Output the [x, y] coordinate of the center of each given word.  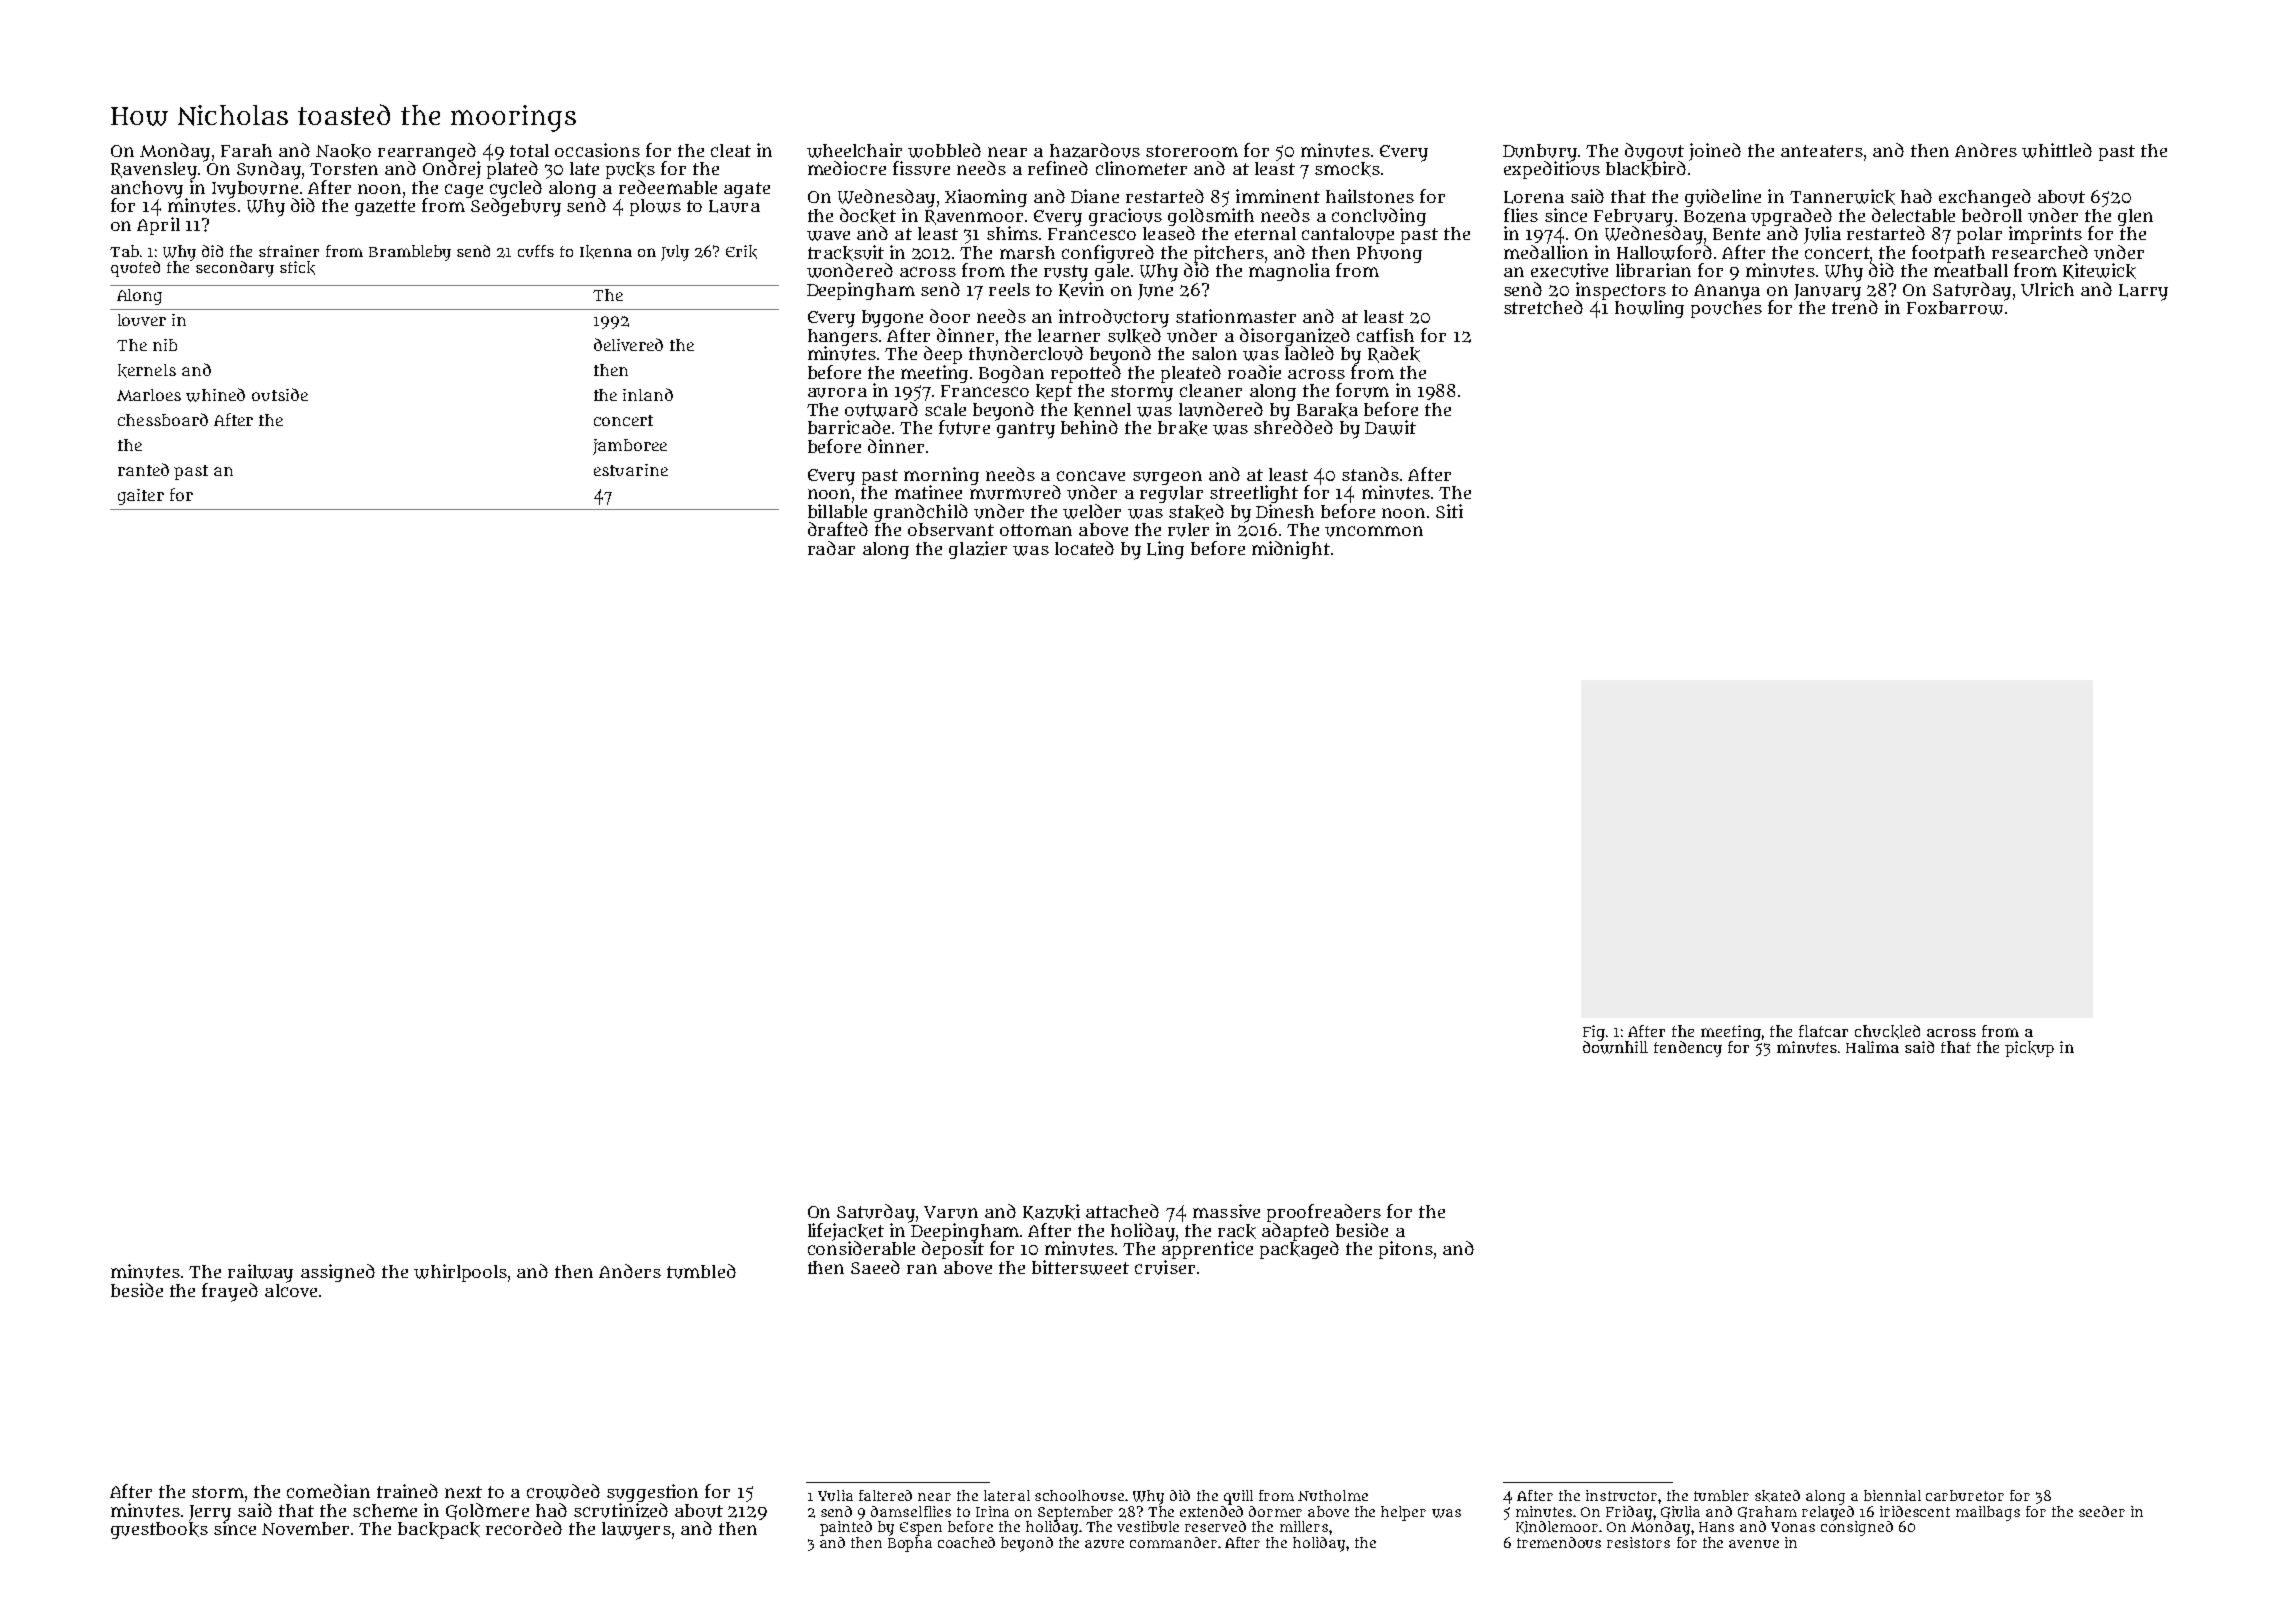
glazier [978, 550]
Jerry [210, 1513]
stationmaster [1236, 316]
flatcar [1823, 1031]
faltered [885, 1495]
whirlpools [460, 1273]
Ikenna [606, 252]
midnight [1291, 550]
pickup [2029, 1049]
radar [831, 548]
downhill [1615, 1047]
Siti [1449, 511]
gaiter [141, 497]
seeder [2102, 1511]
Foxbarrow [1955, 308]
